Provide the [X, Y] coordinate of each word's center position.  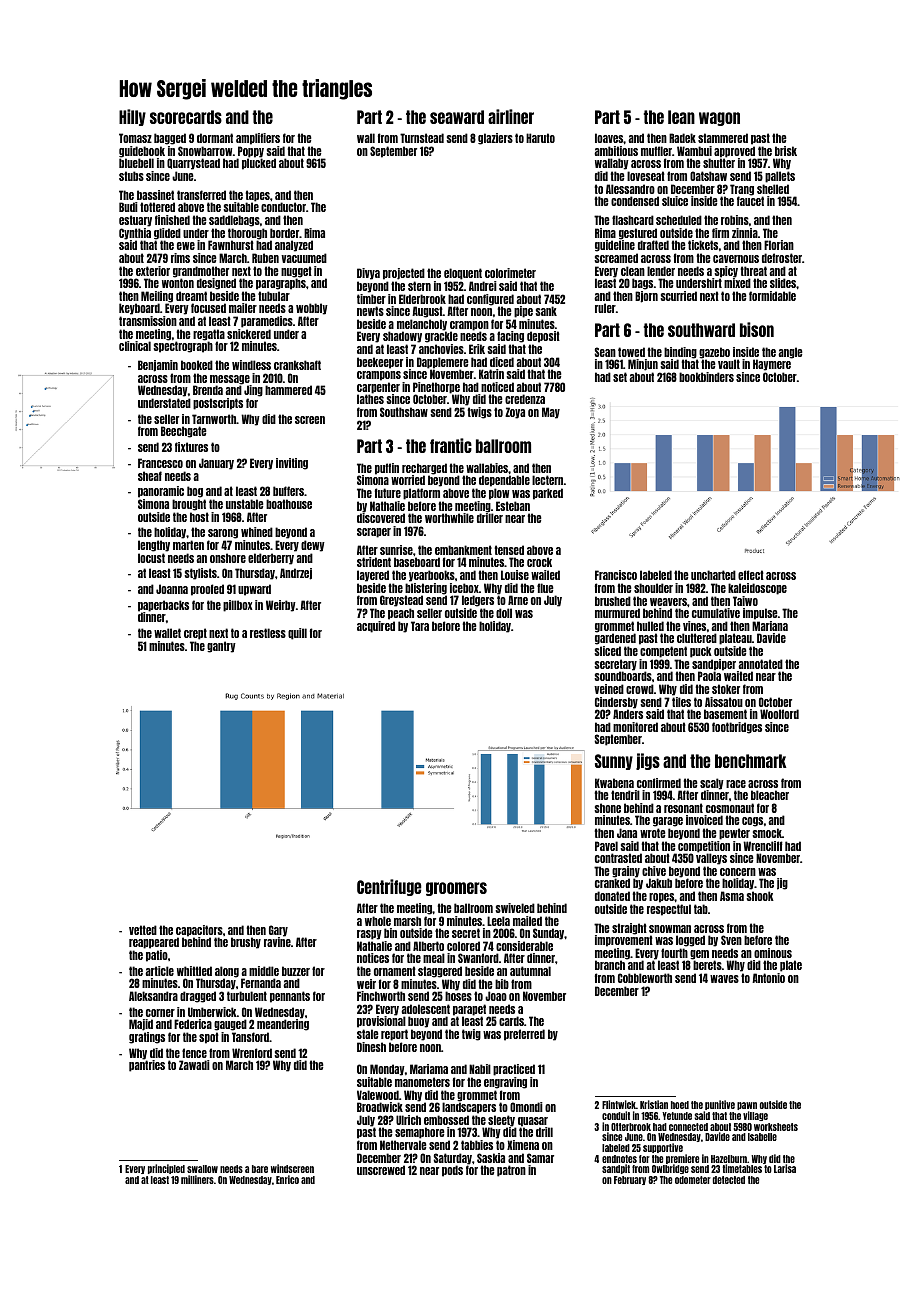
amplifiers [258, 139]
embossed [446, 1120]
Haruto [540, 138]
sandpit [616, 1169]
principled [166, 1169]
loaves [609, 138]
